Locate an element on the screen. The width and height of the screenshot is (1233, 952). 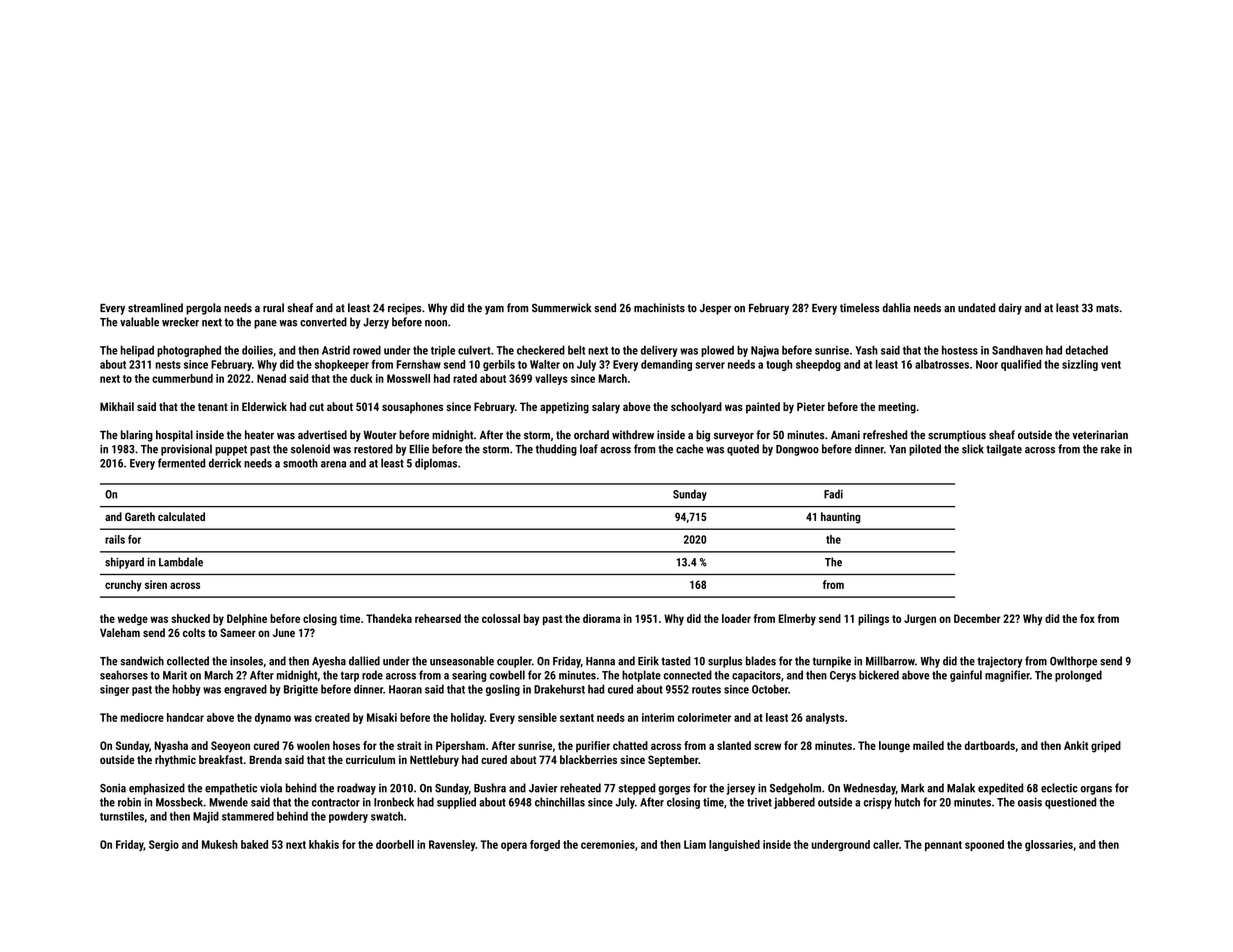
mats is located at coordinates (1107, 308).
